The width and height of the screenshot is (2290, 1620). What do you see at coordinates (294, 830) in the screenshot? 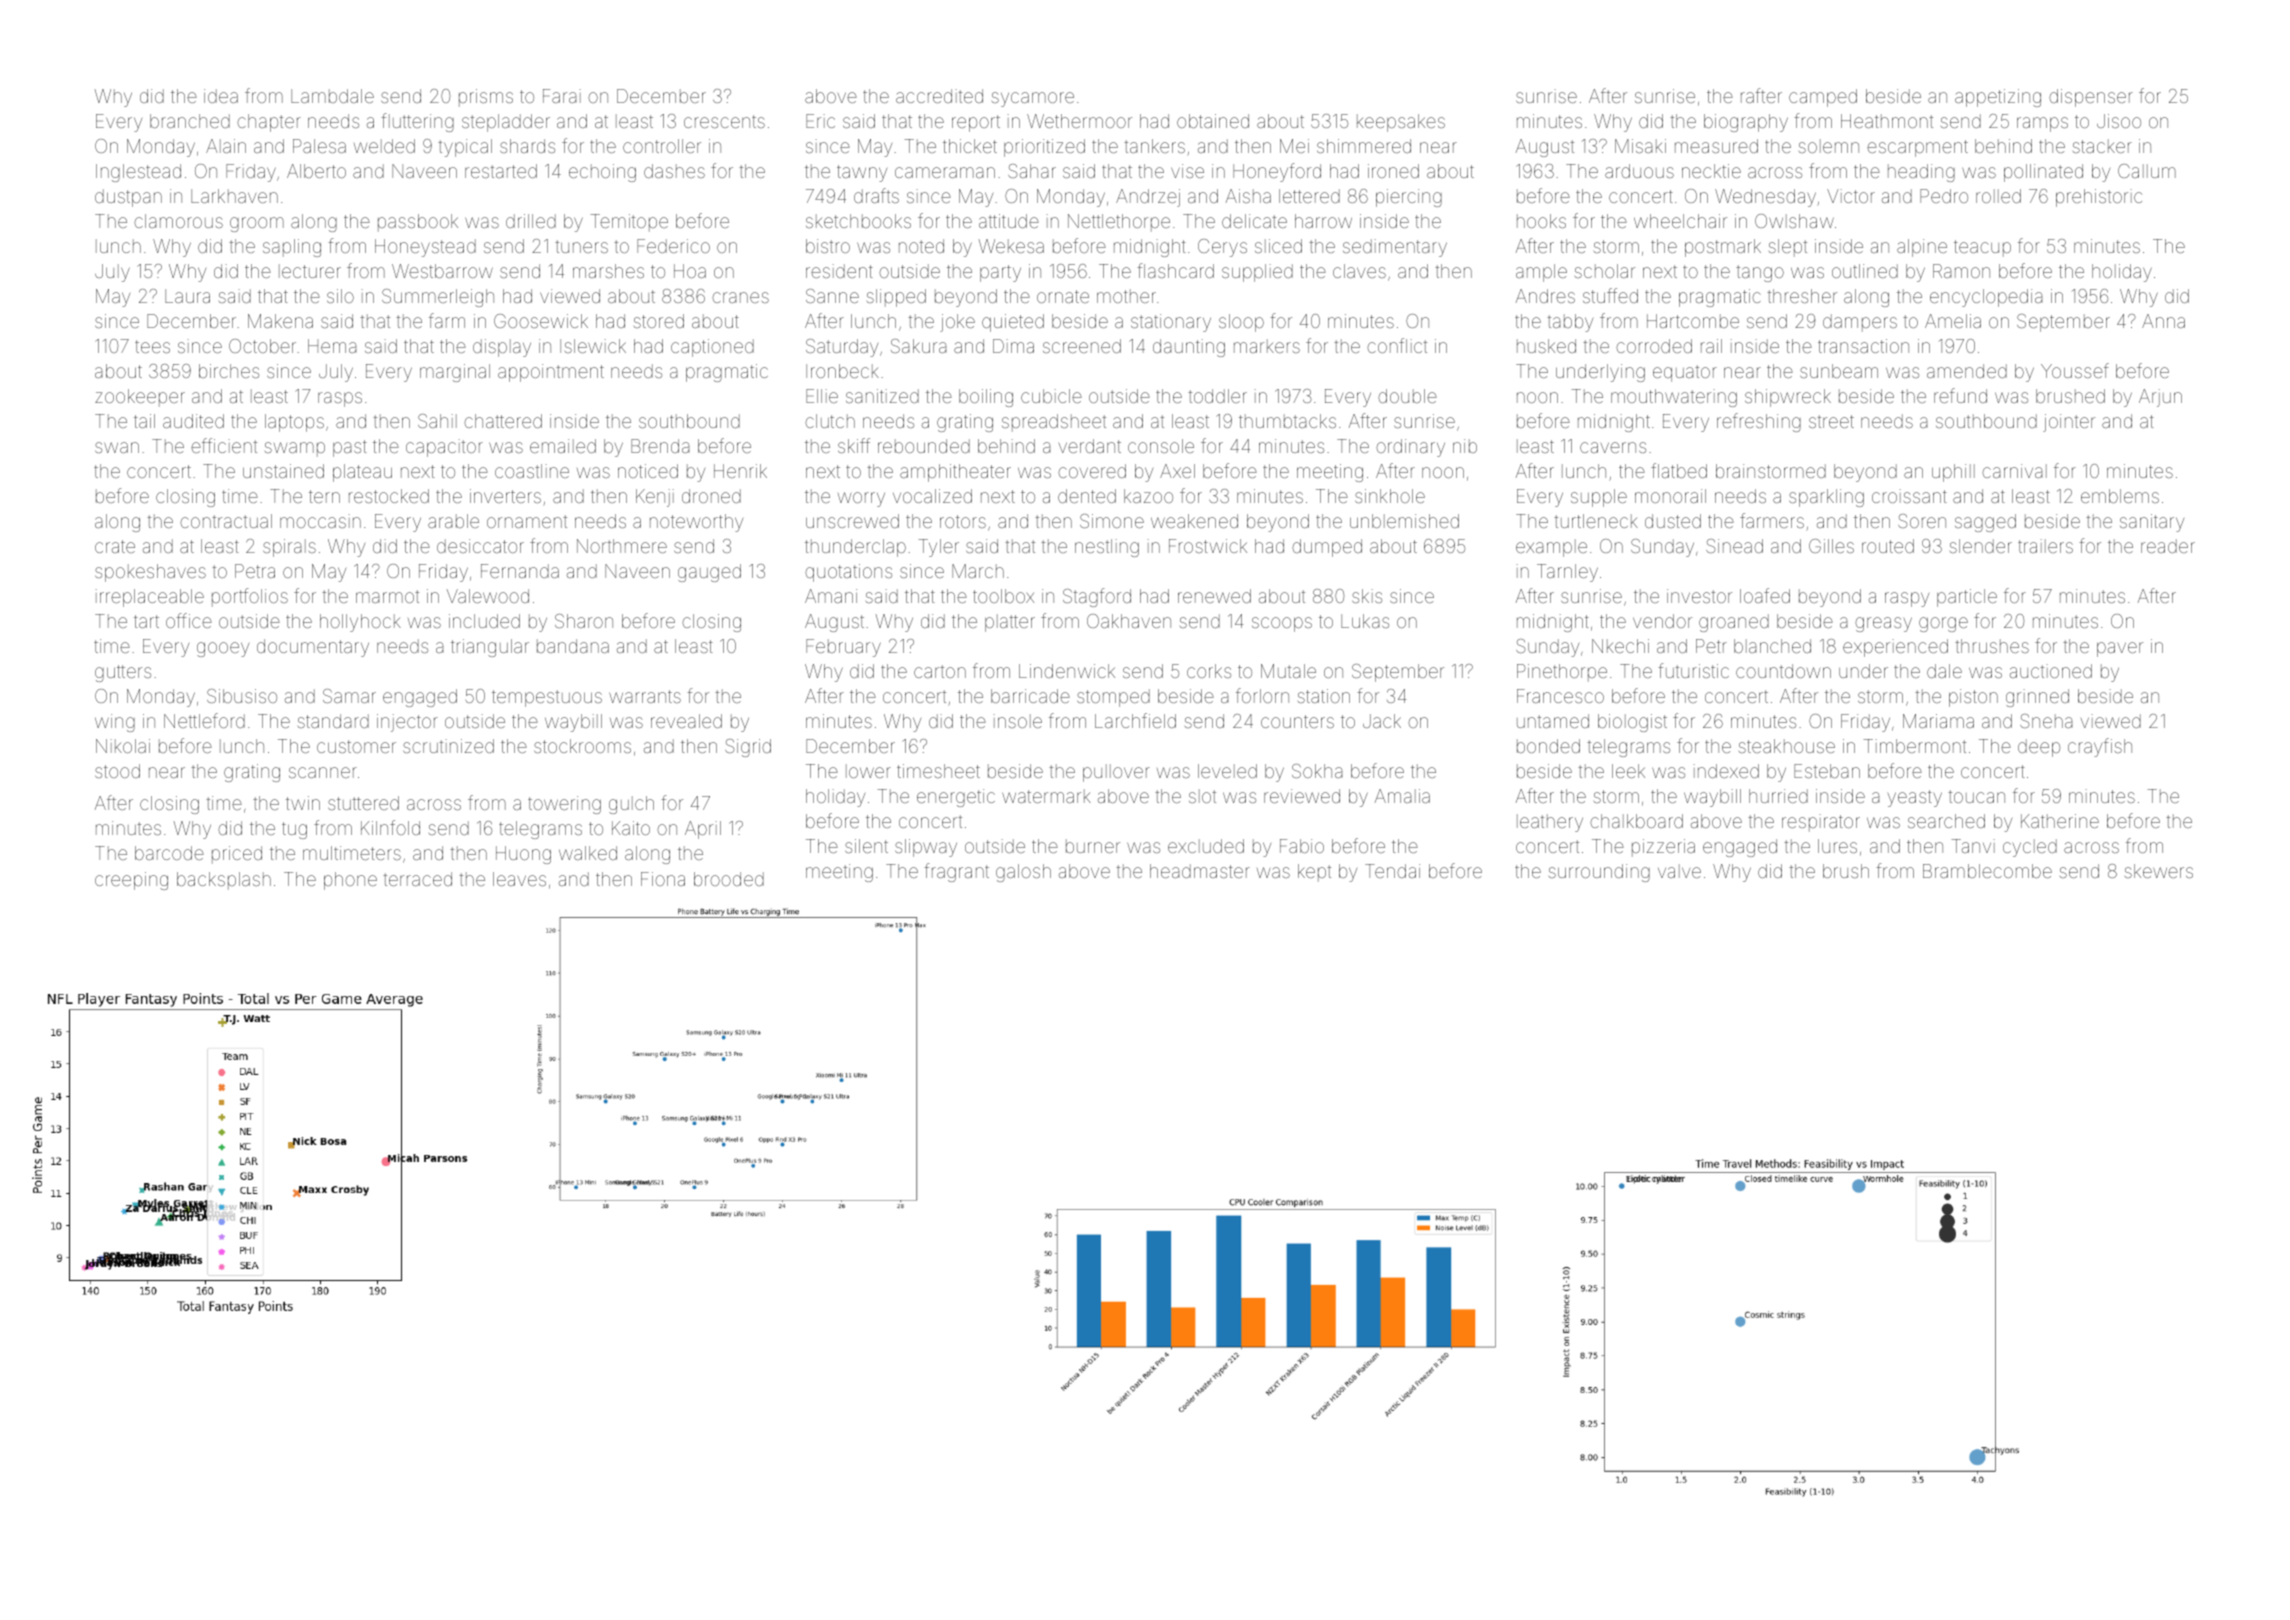
I see `tug` at bounding box center [294, 830].
